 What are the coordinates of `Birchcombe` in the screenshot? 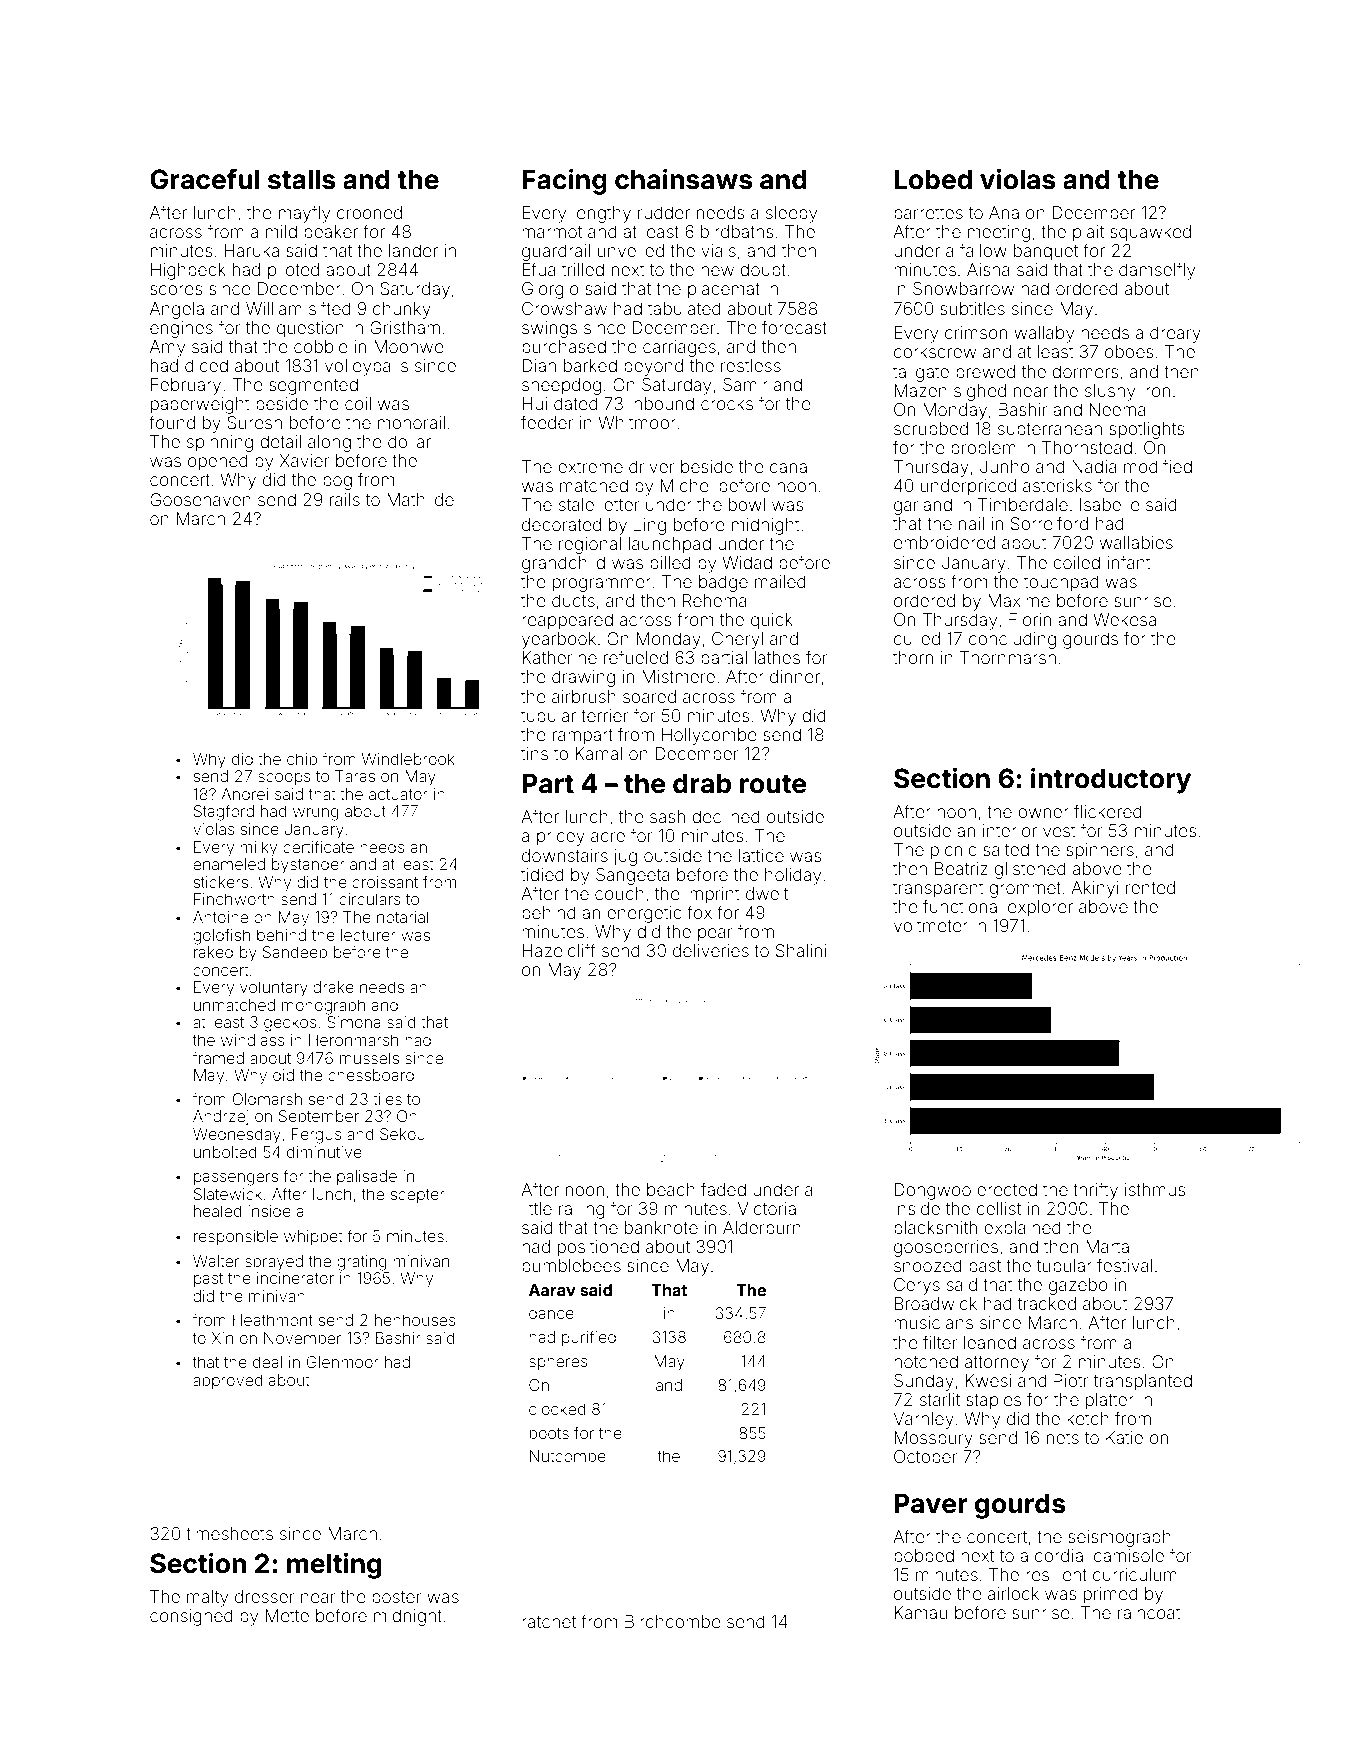 It's located at (673, 1621).
